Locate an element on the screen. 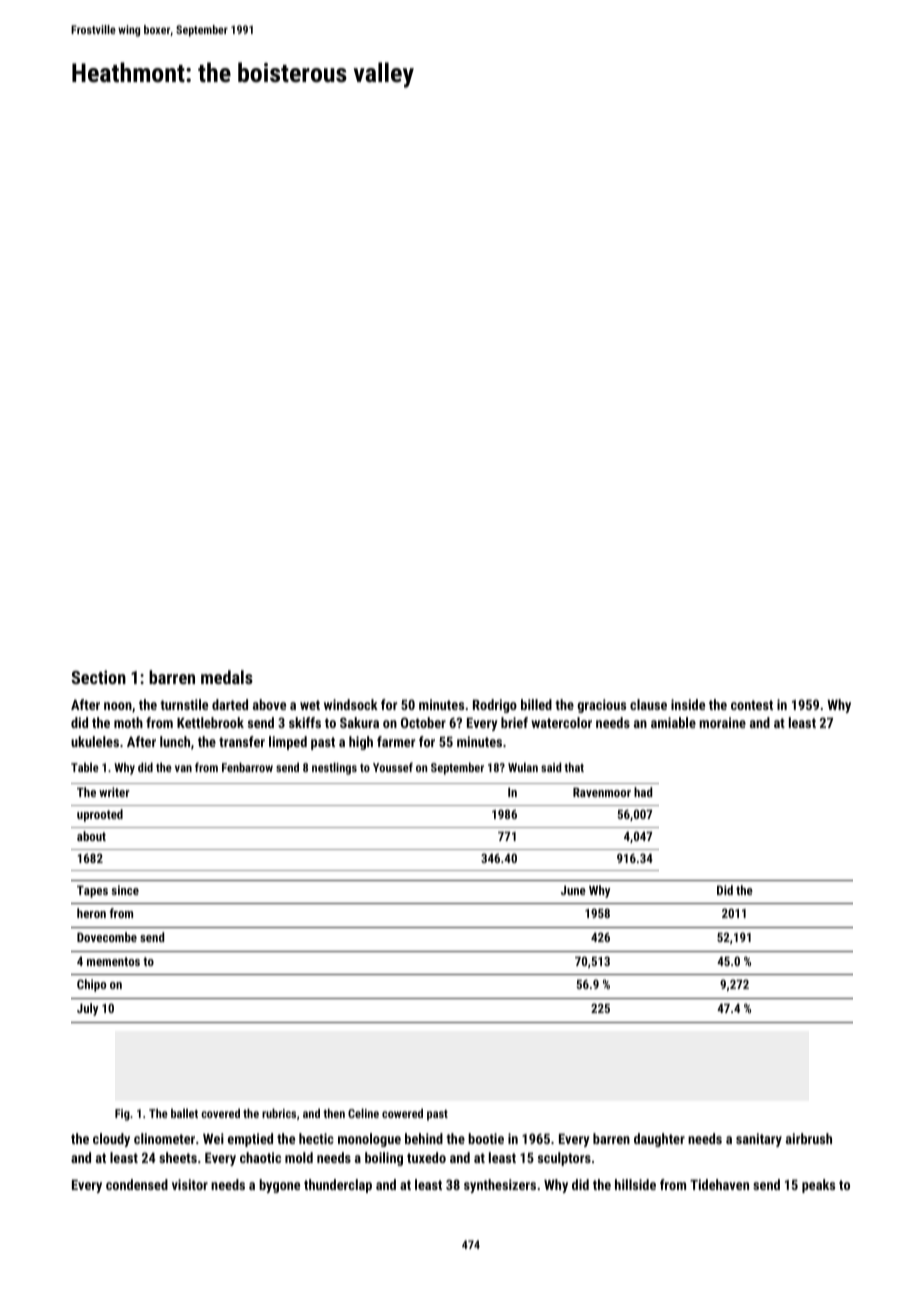 This screenshot has height=1308, width=924. since is located at coordinates (125, 890).
